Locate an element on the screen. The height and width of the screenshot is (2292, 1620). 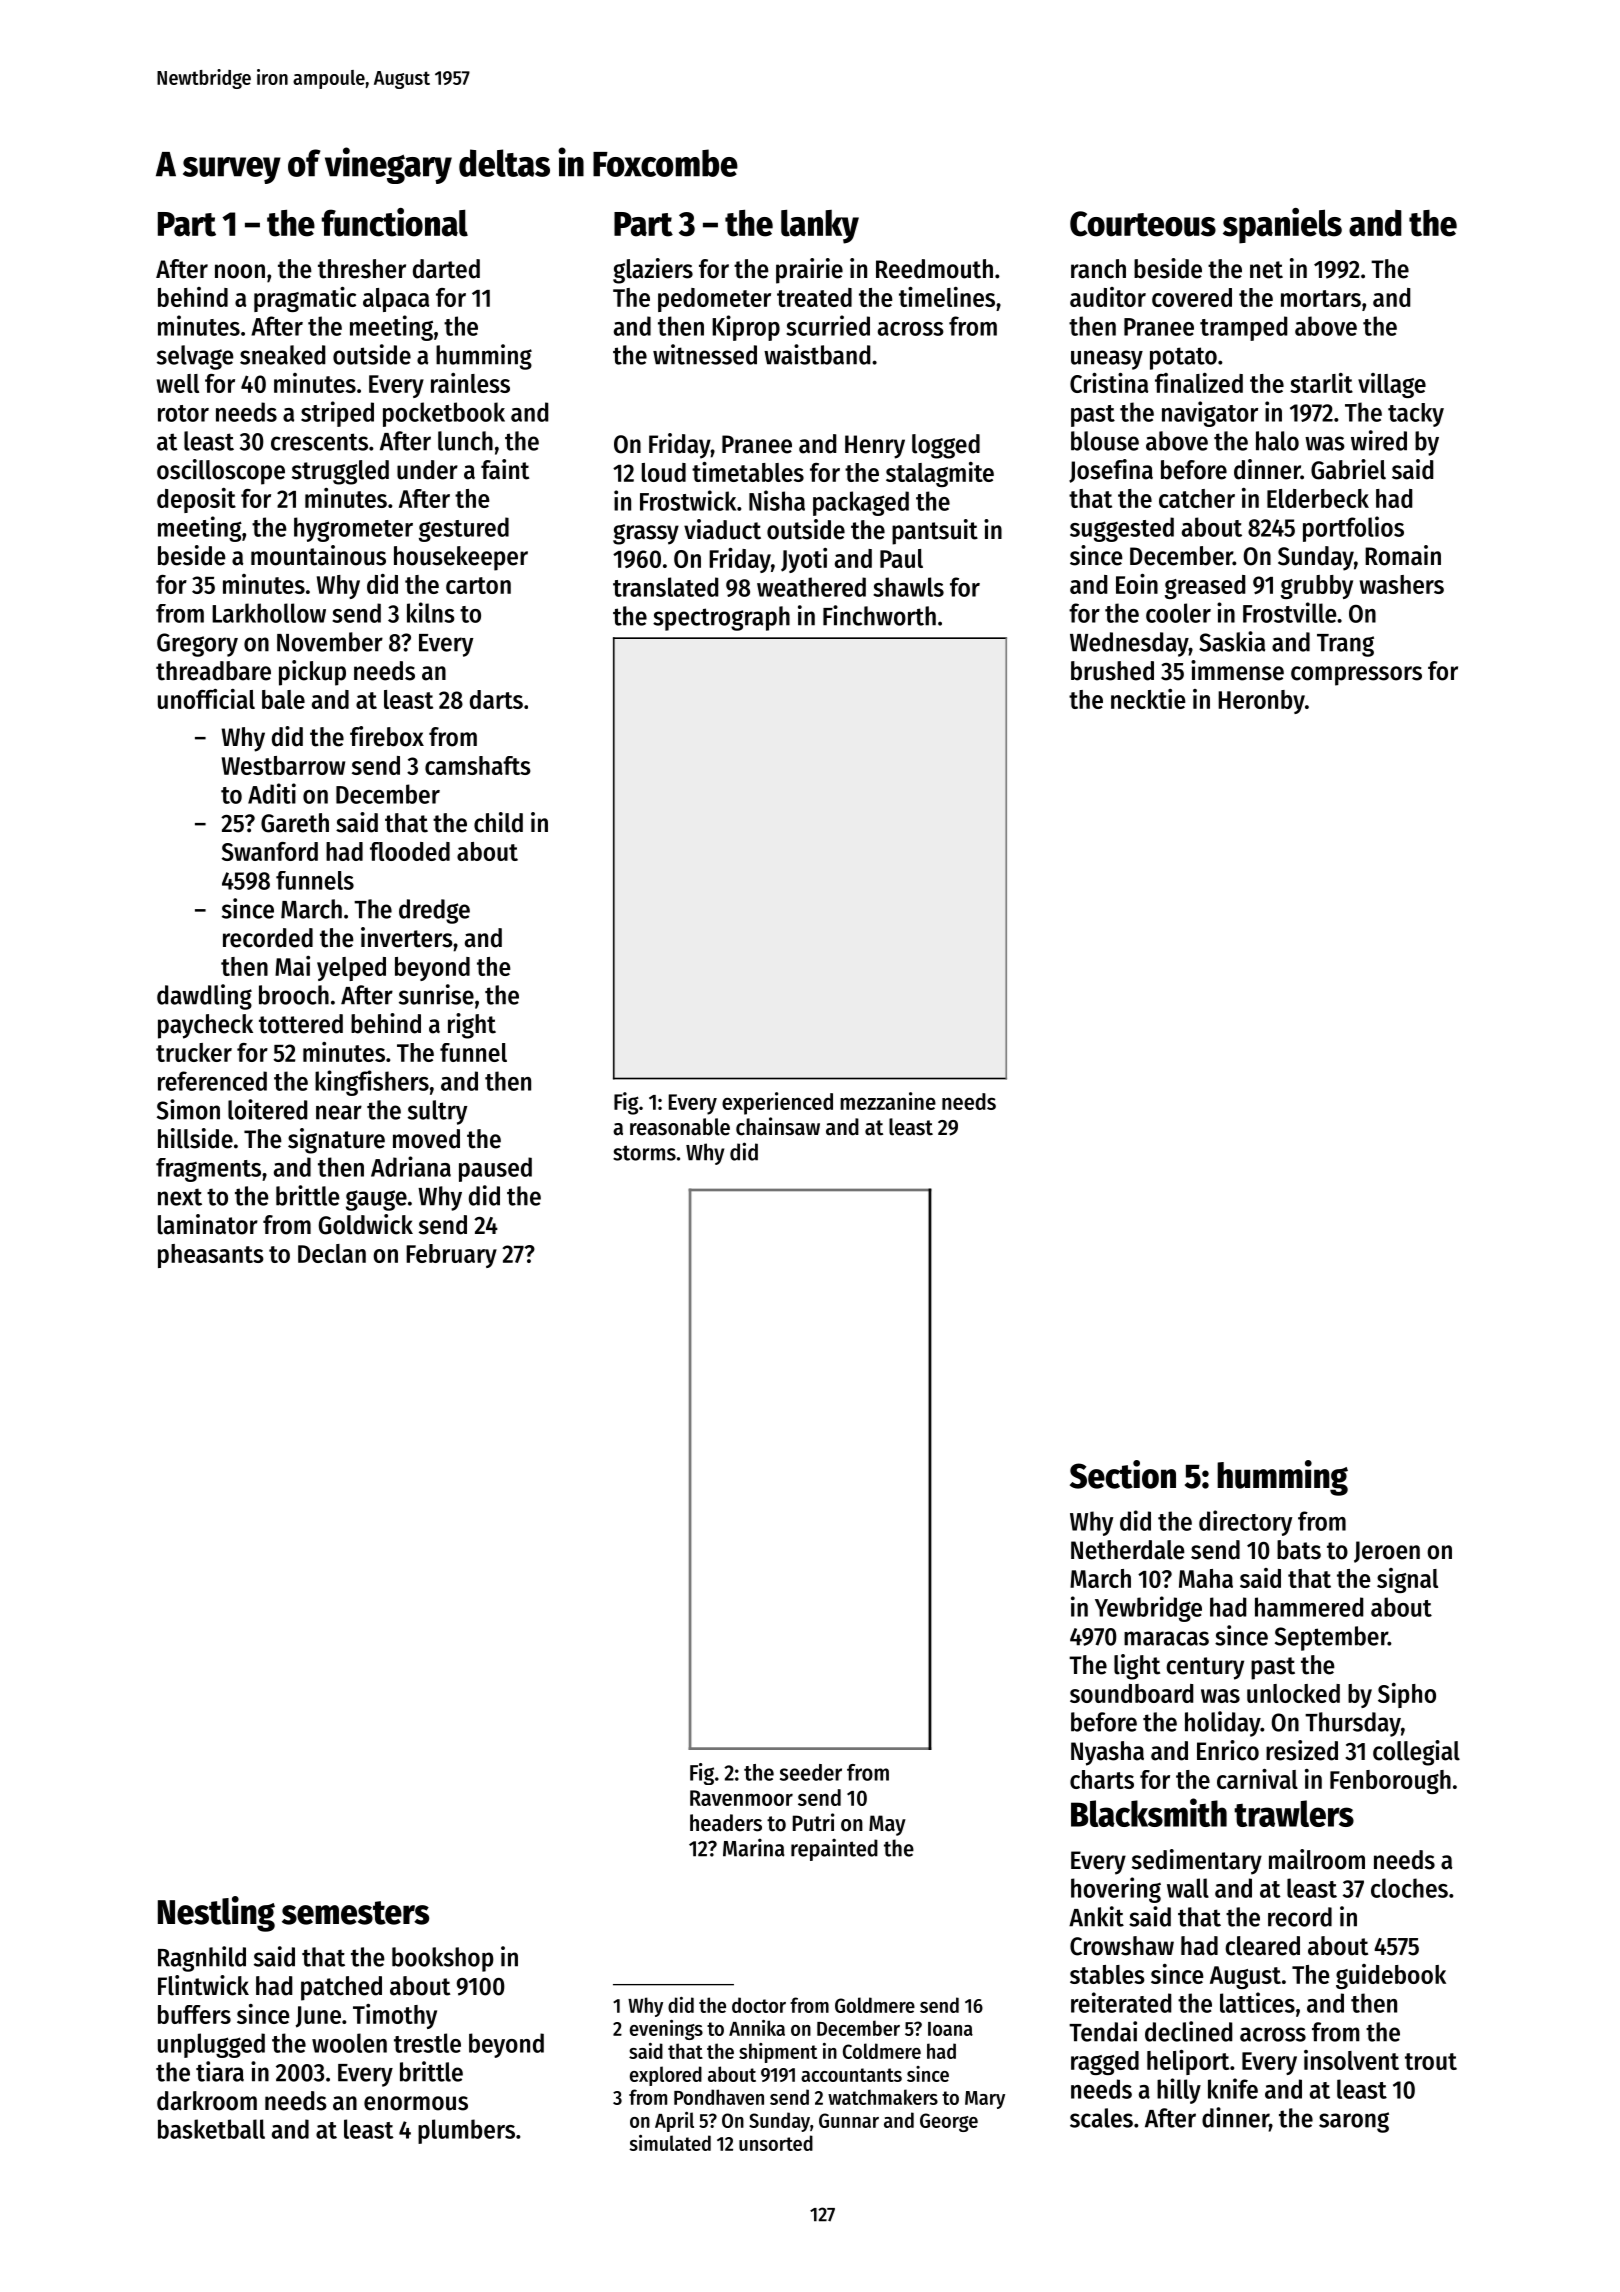
lanky is located at coordinates (820, 227).
